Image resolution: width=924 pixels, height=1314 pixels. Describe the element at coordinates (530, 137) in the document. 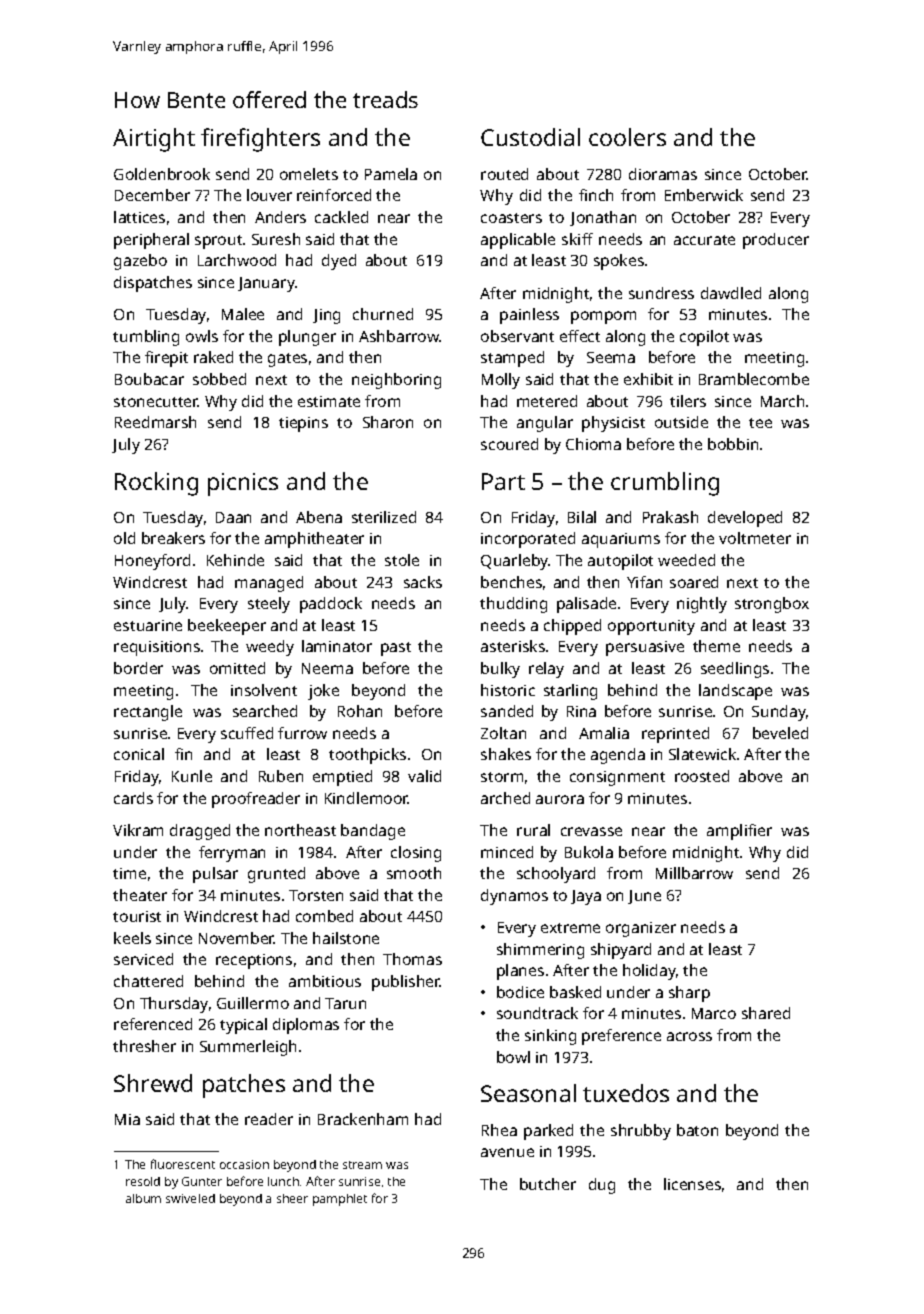

I see `Custodial` at that location.
